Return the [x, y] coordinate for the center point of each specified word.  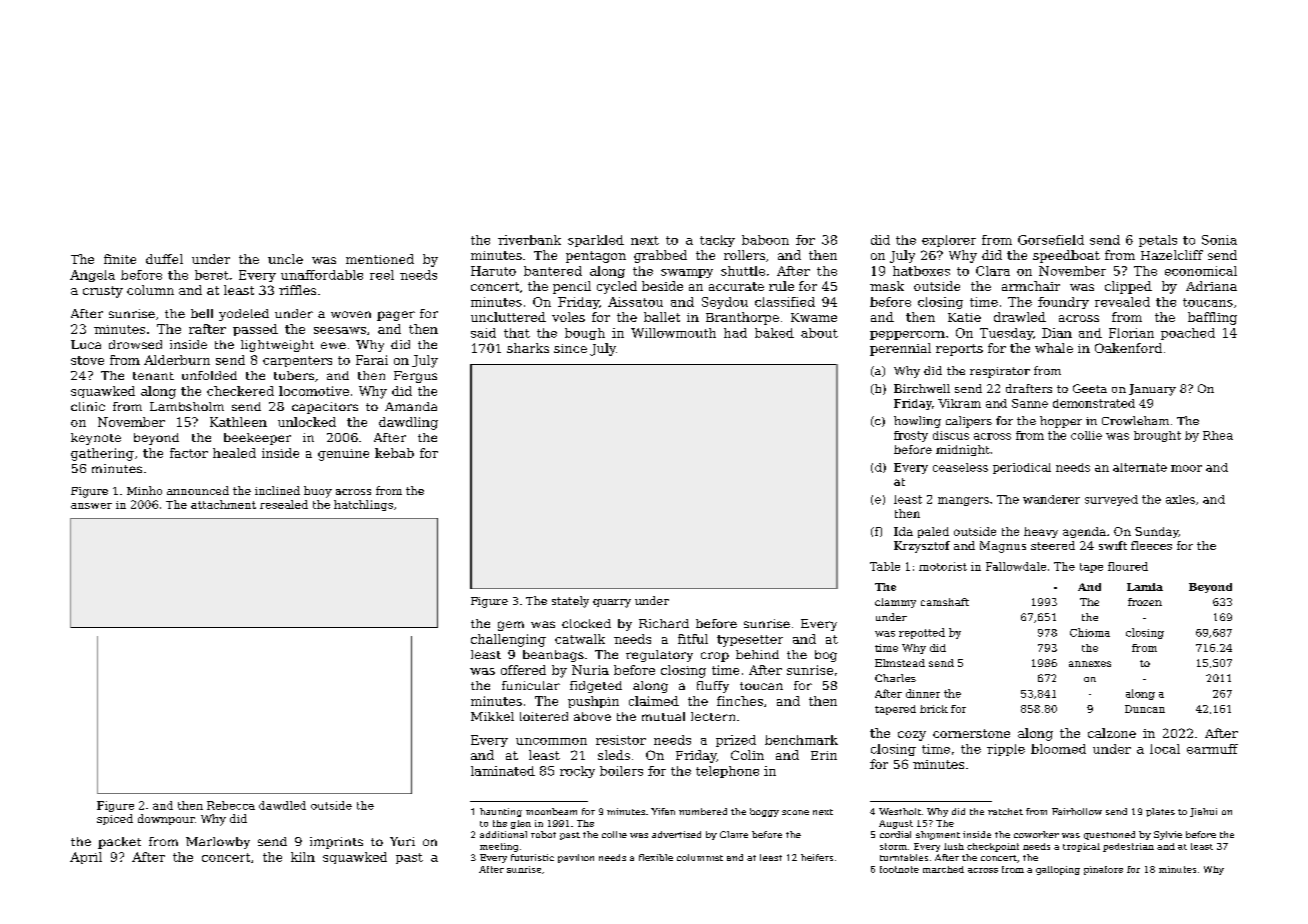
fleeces [1151, 545]
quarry [612, 603]
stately [570, 602]
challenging [508, 640]
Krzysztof [922, 547]
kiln [303, 857]
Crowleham [1135, 420]
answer [91, 506]
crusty [103, 292]
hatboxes [921, 271]
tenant [153, 376]
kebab [394, 453]
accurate [736, 286]
